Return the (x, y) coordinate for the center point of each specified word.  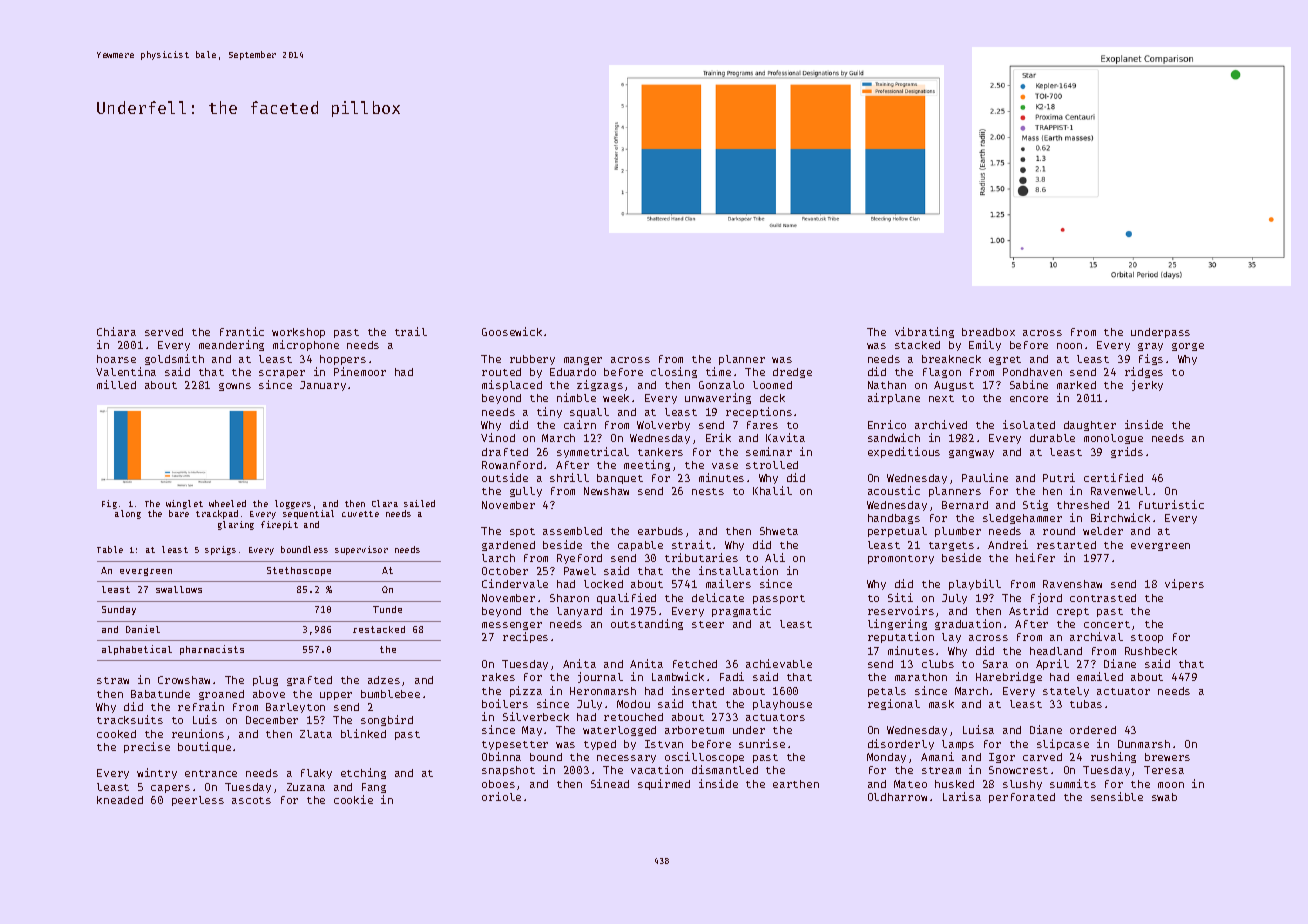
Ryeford (579, 559)
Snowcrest (1018, 770)
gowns (235, 387)
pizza (526, 691)
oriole (501, 796)
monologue (1113, 439)
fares (762, 425)
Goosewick (512, 331)
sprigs (220, 550)
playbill (975, 584)
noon (1069, 346)
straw (113, 680)
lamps (958, 745)
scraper (282, 374)
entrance (211, 773)
